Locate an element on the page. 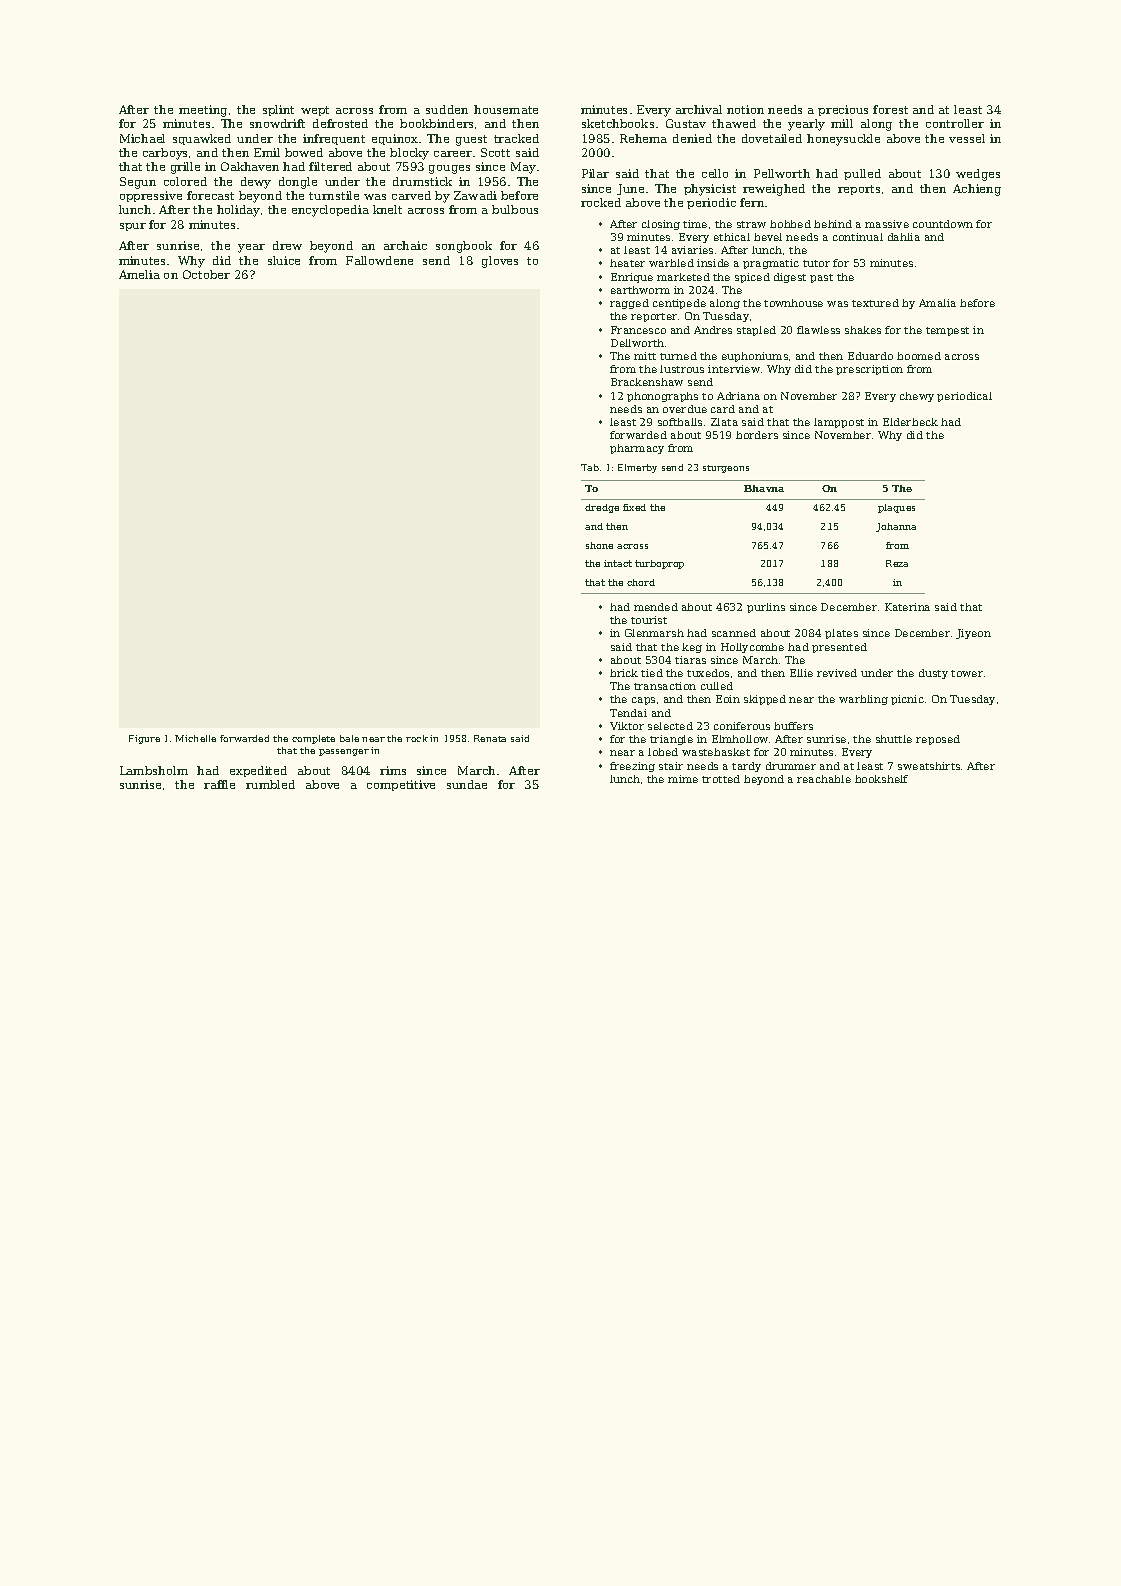 The width and height of the document is (1121, 1586). Brackenshaw is located at coordinates (647, 382).
